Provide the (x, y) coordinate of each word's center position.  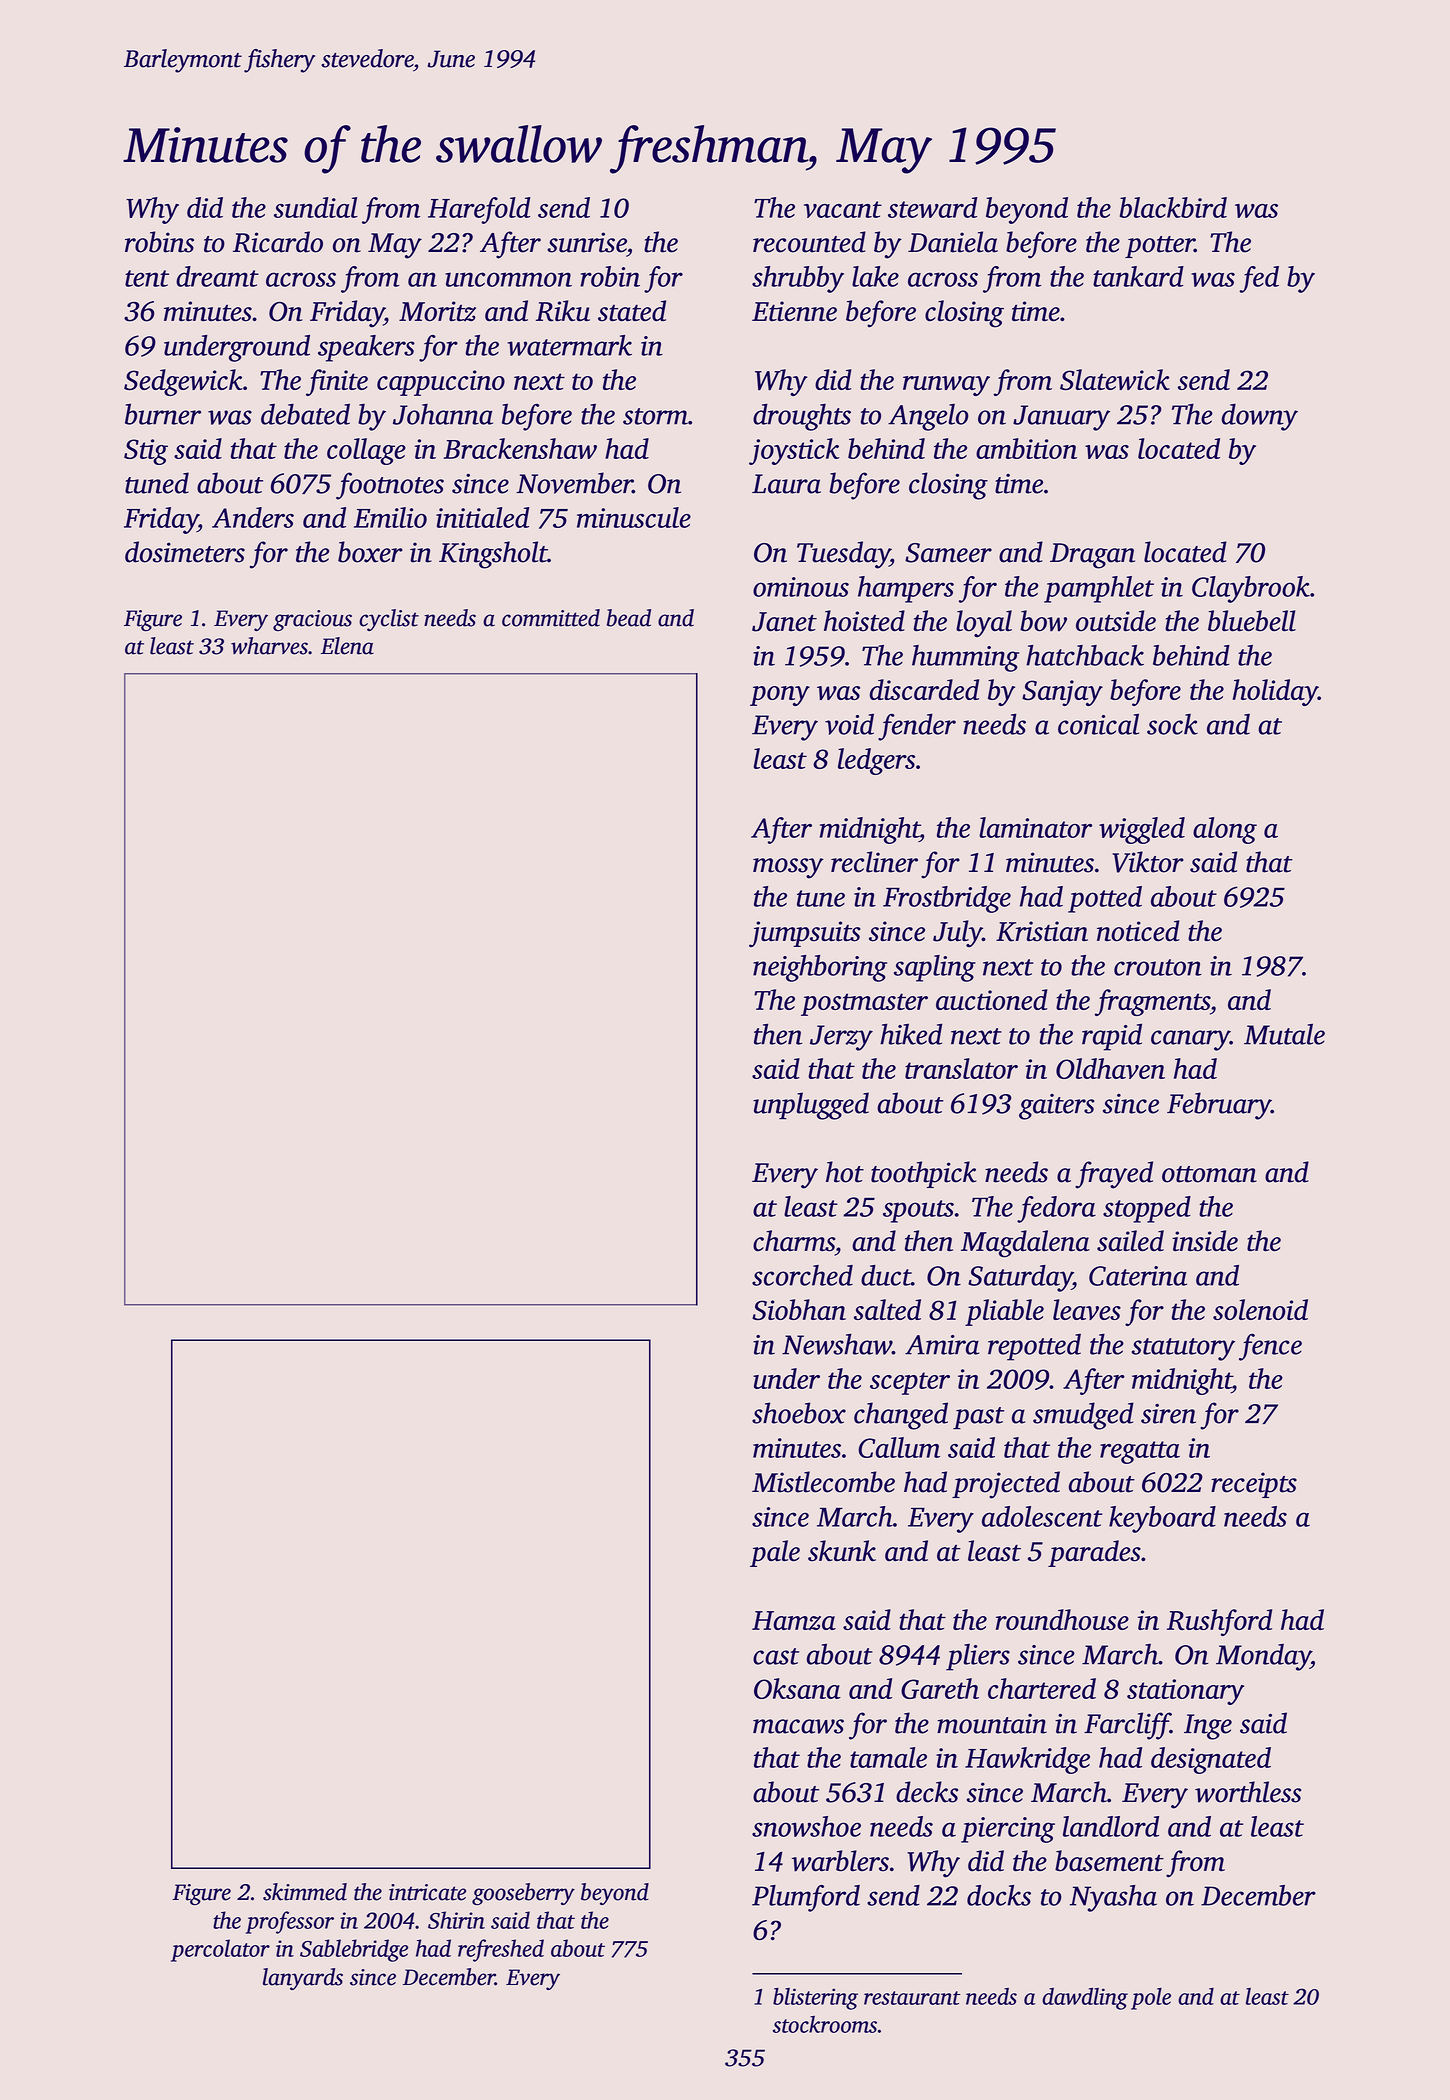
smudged (1083, 1416)
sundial (316, 207)
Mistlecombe (823, 1482)
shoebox (799, 1413)
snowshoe (806, 1826)
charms (794, 1241)
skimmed (305, 1892)
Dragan (1092, 556)
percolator (220, 1950)
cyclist (389, 620)
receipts (1254, 1485)
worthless (1248, 1792)
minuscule (634, 517)
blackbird (1173, 207)
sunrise (587, 242)
